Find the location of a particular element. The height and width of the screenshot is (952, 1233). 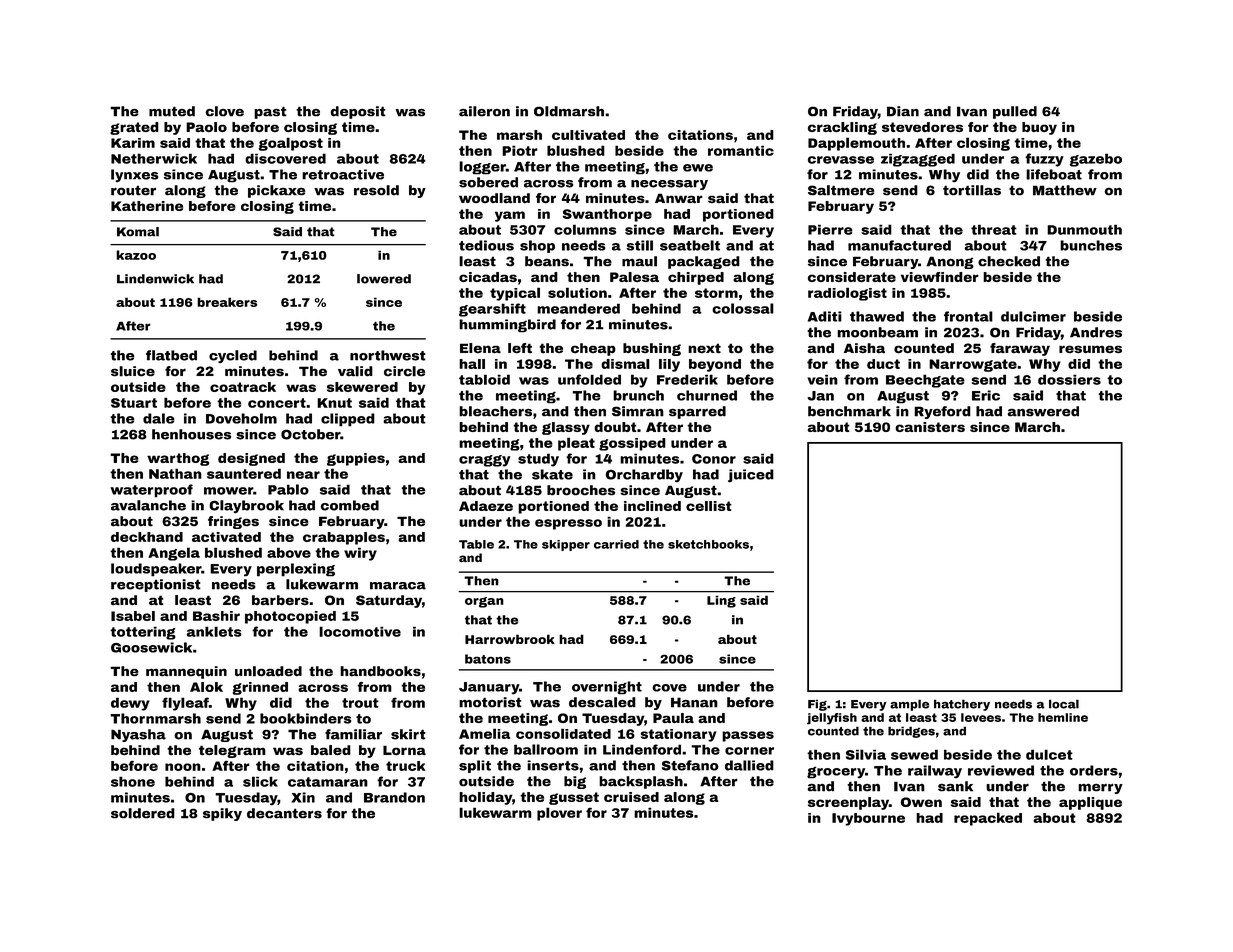

dossiers is located at coordinates (1069, 379).
